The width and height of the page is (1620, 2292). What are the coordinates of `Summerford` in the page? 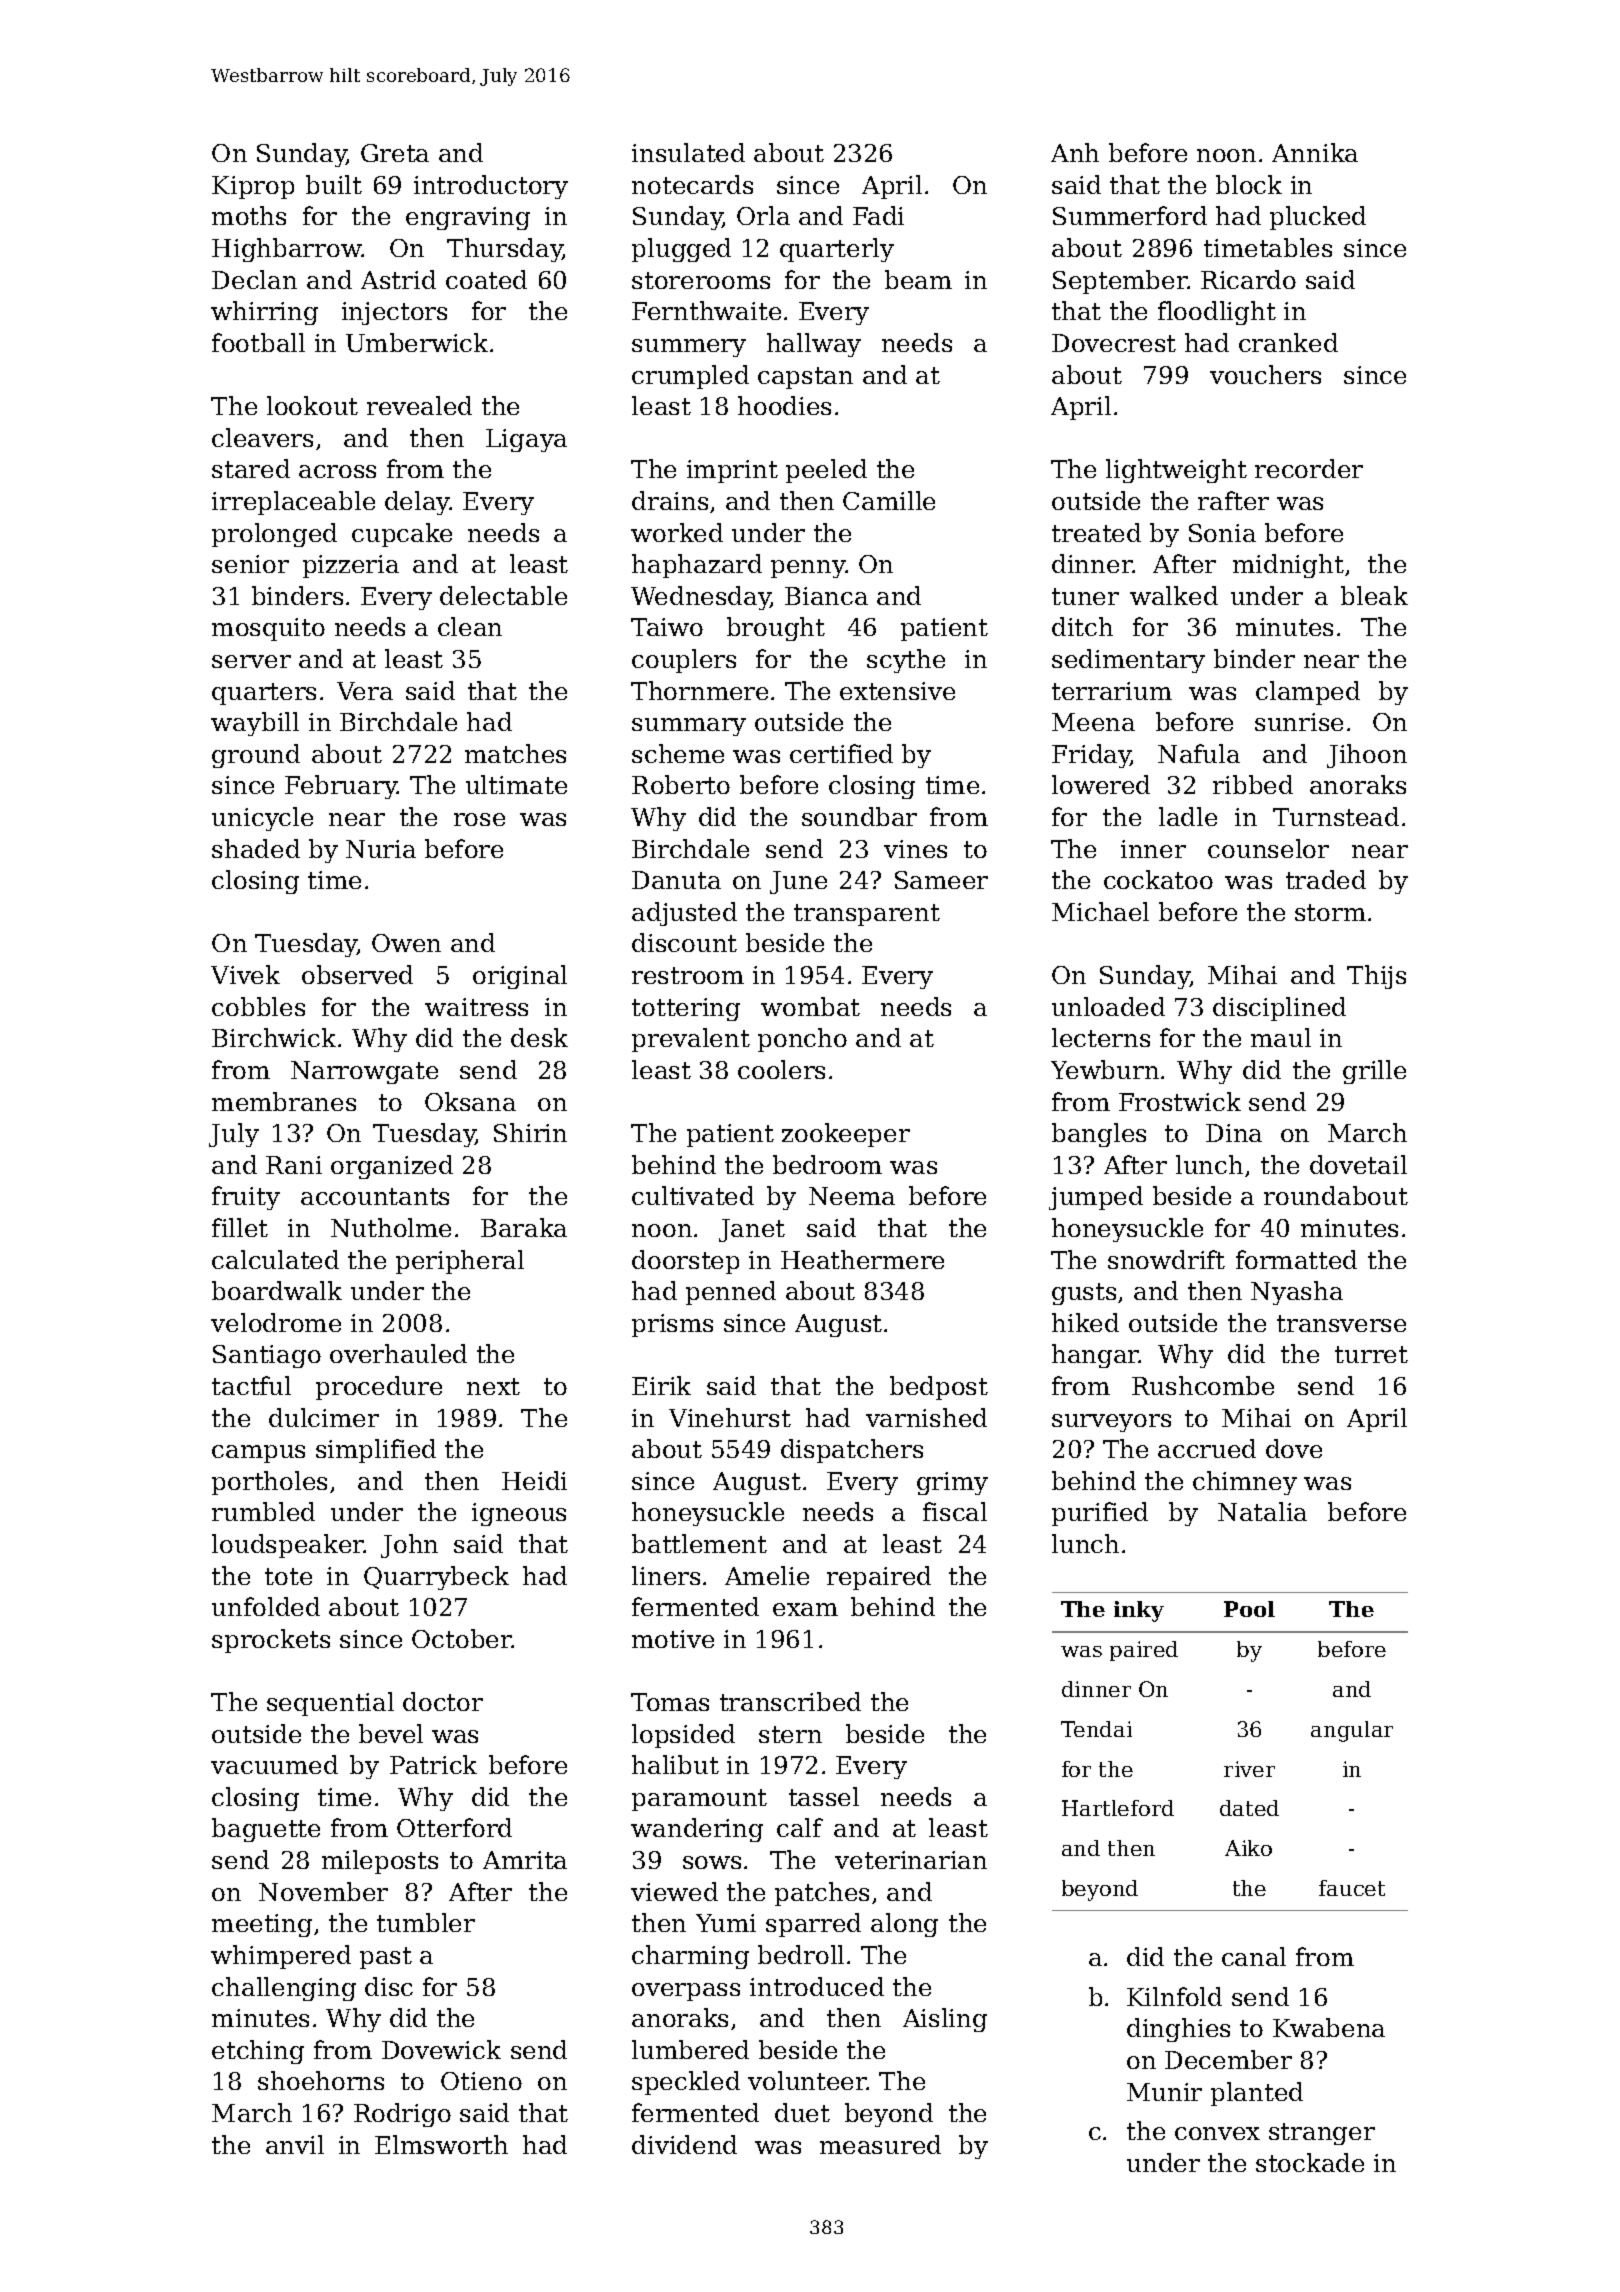 It's located at (1130, 215).
